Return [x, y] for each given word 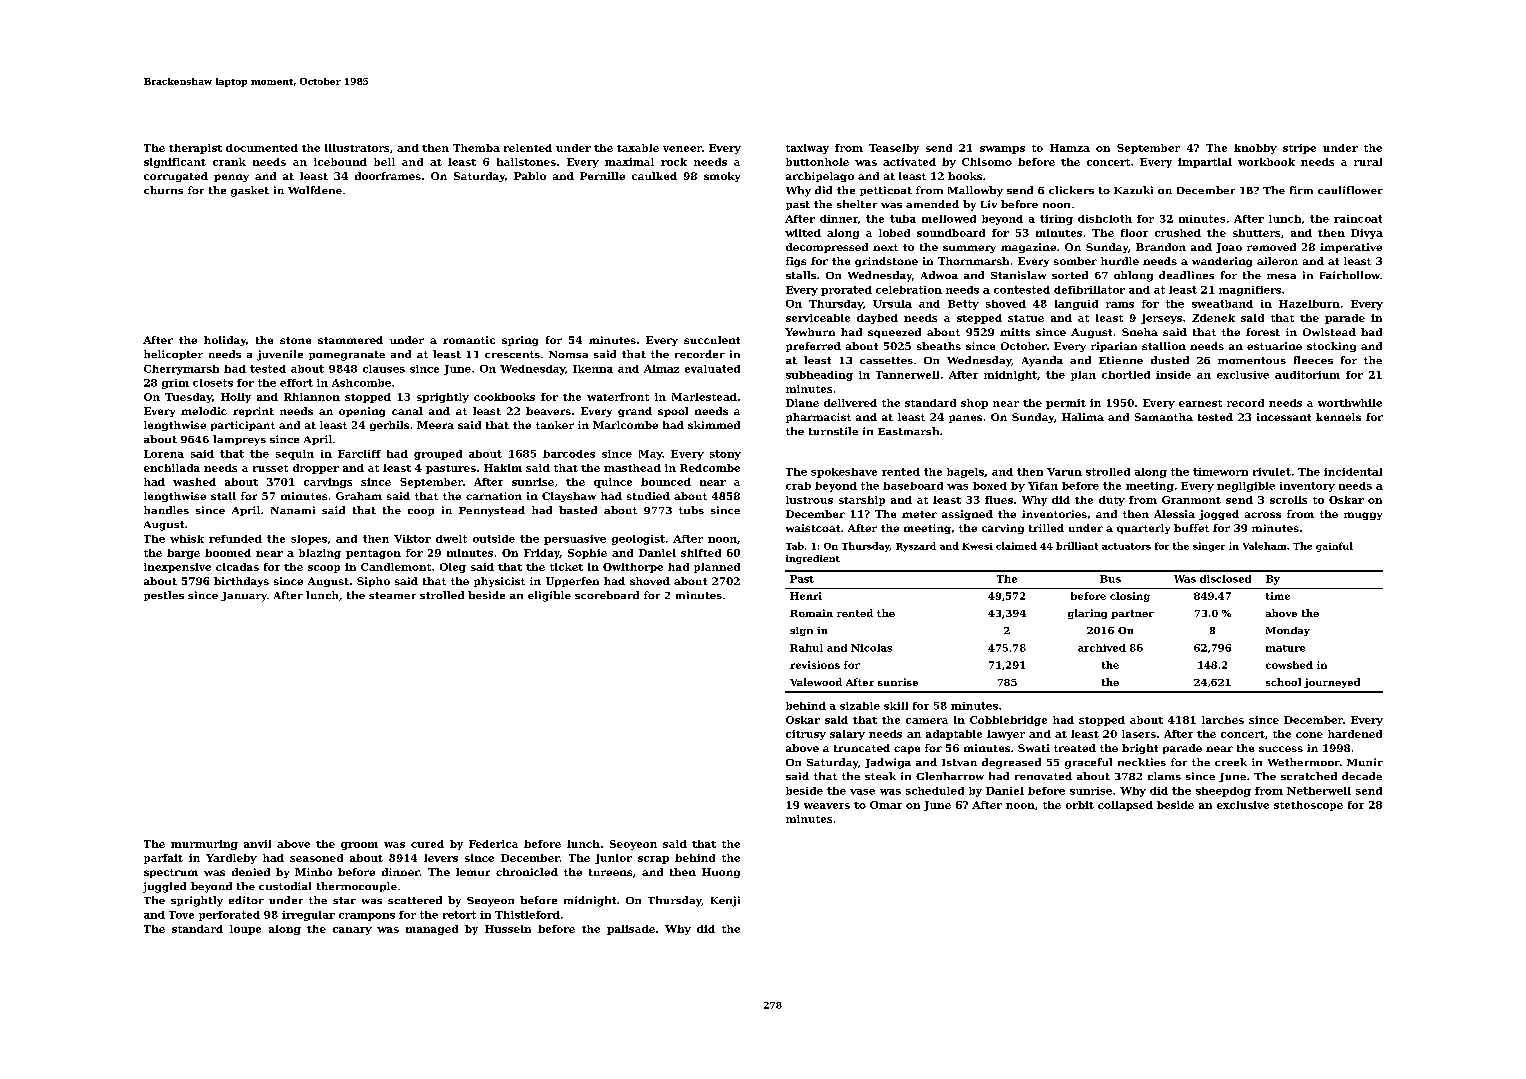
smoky [722, 177]
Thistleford [527, 915]
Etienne [1121, 360]
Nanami [293, 510]
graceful [1088, 763]
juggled [164, 887]
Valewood [816, 682]
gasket [250, 191]
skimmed [714, 425]
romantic [469, 340]
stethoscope [1308, 806]
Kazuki [1133, 190]
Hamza [1070, 148]
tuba [903, 219]
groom [359, 846]
